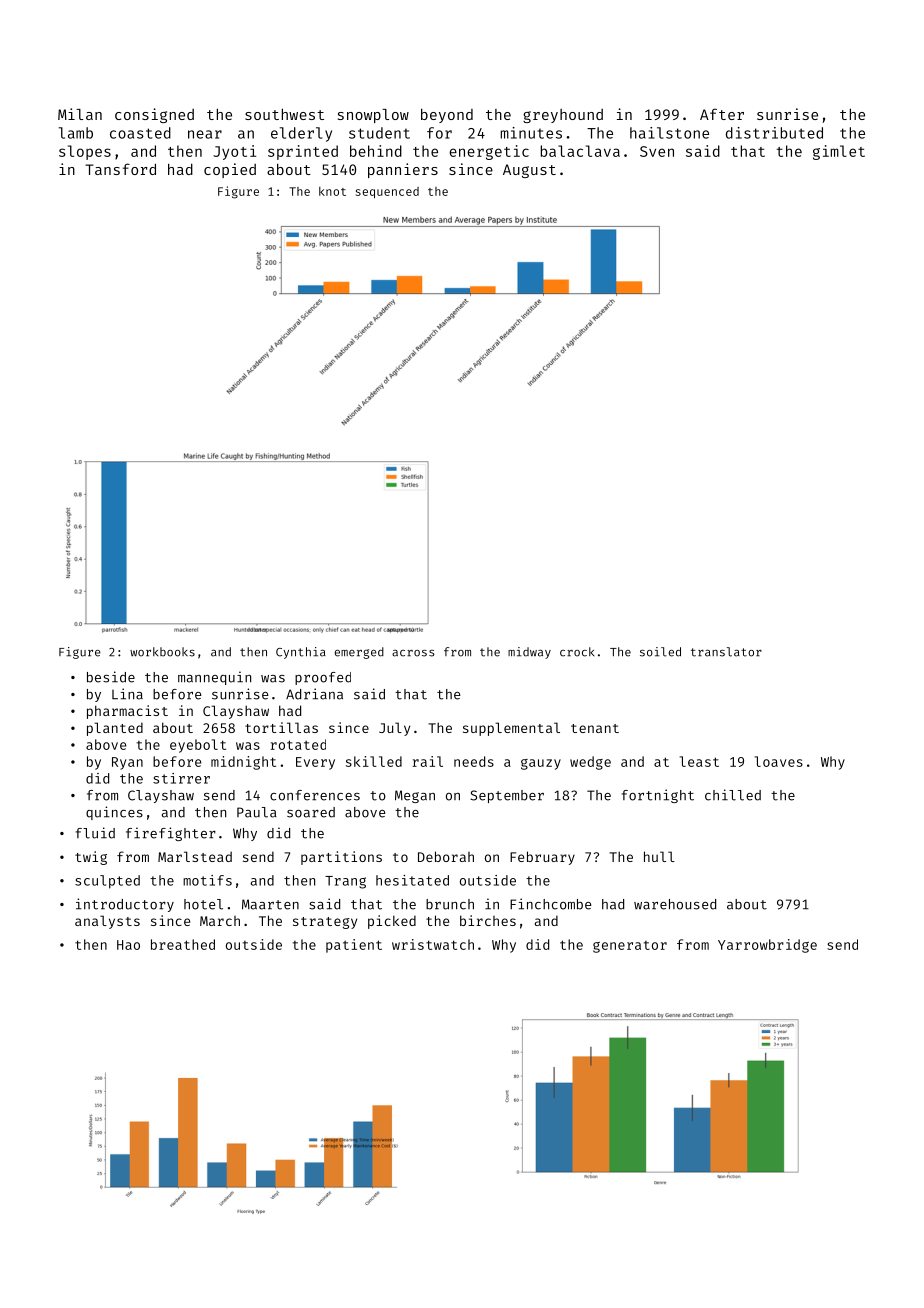  Describe the element at coordinates (529, 653) in the image. I see `midway` at that location.
